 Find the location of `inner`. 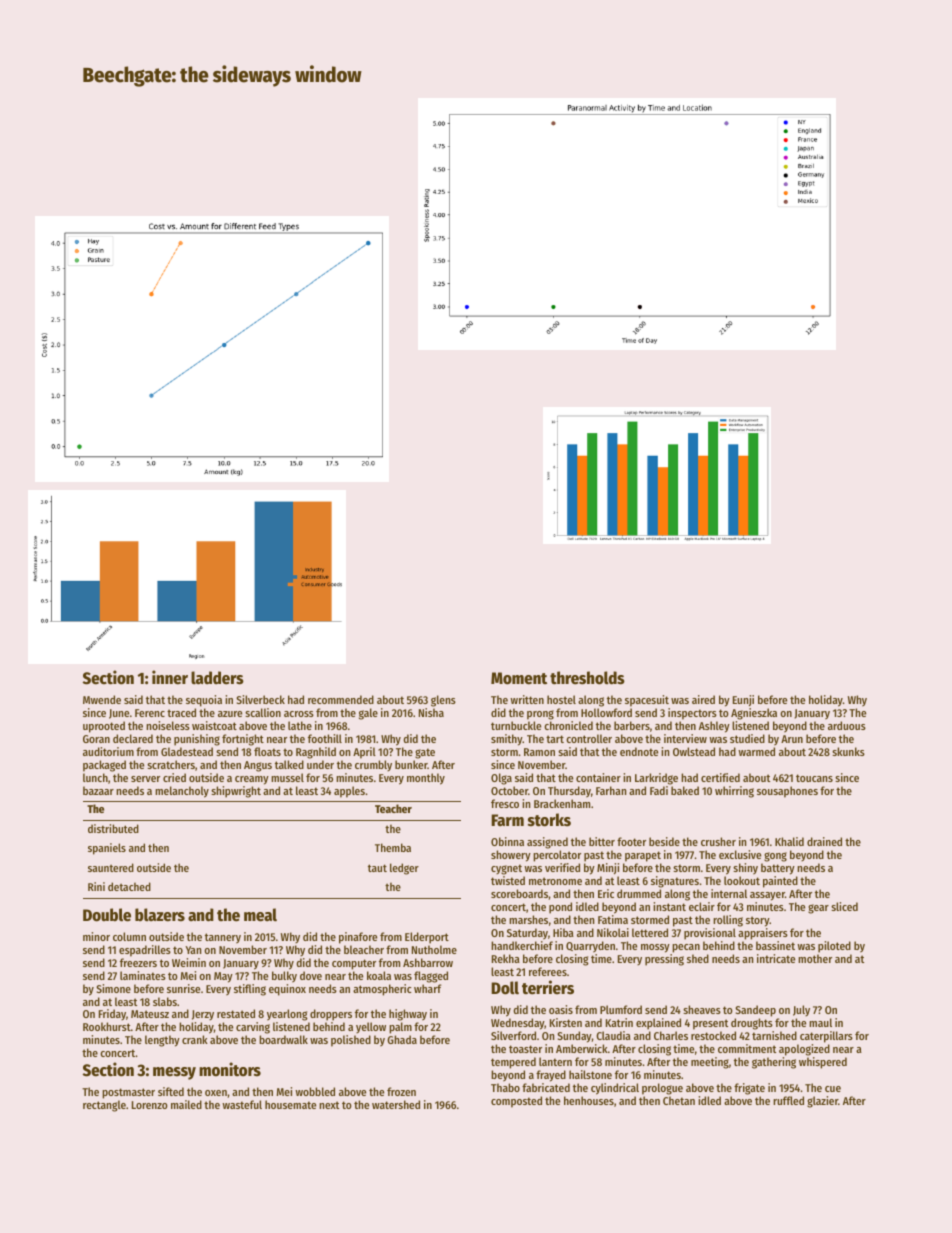

inner is located at coordinates (170, 677).
